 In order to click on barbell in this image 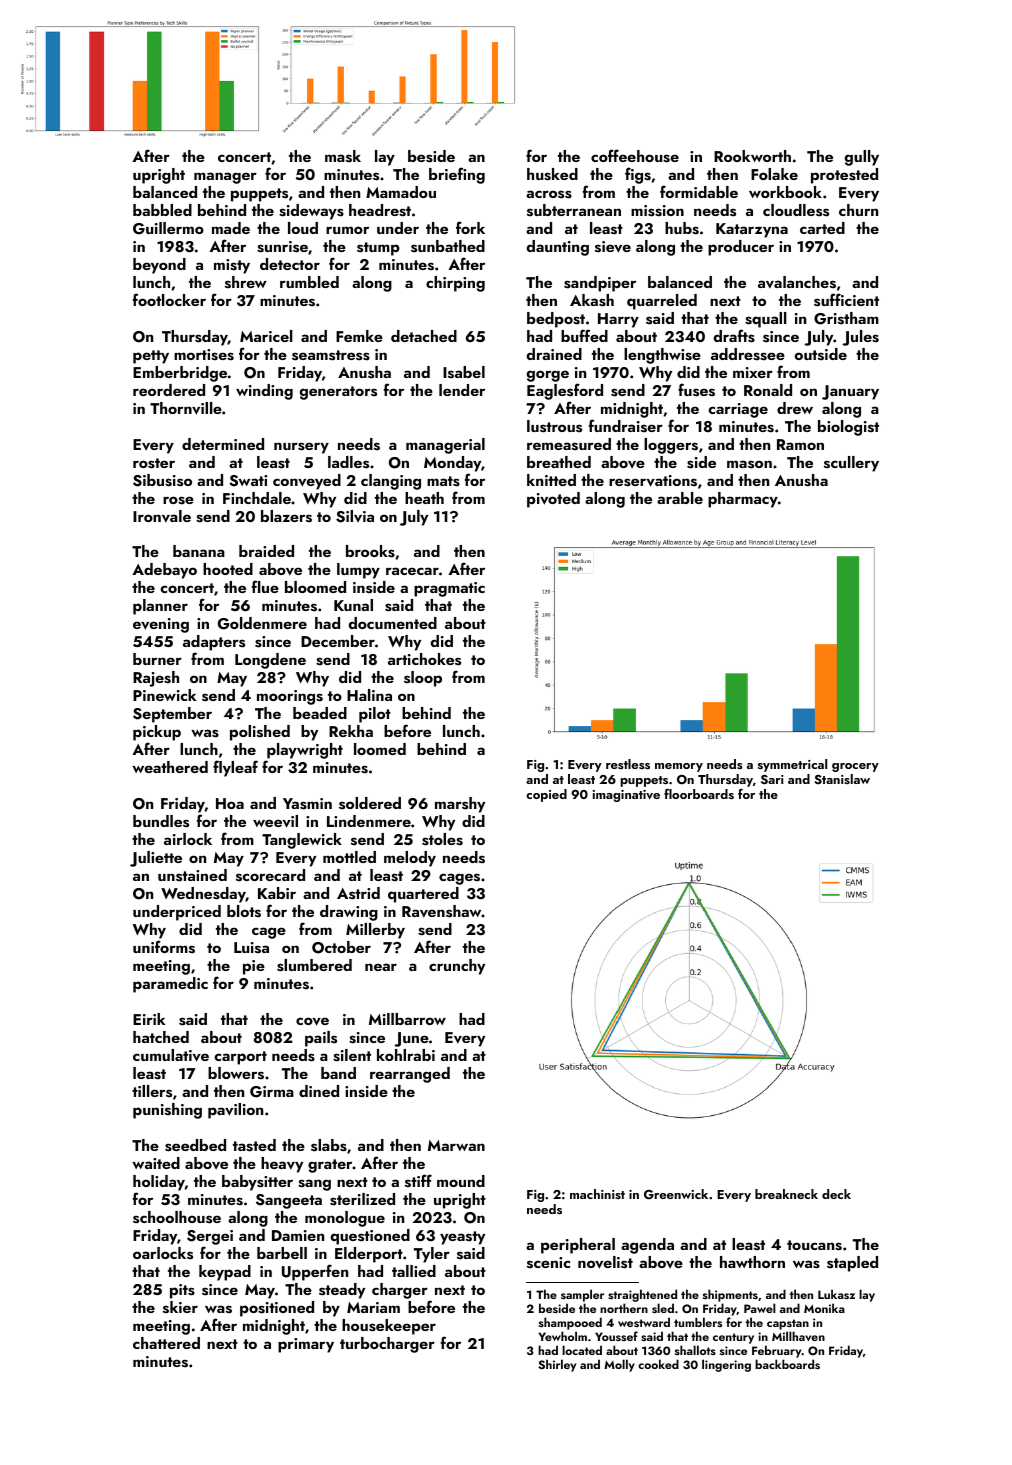, I will do `click(282, 1253)`.
